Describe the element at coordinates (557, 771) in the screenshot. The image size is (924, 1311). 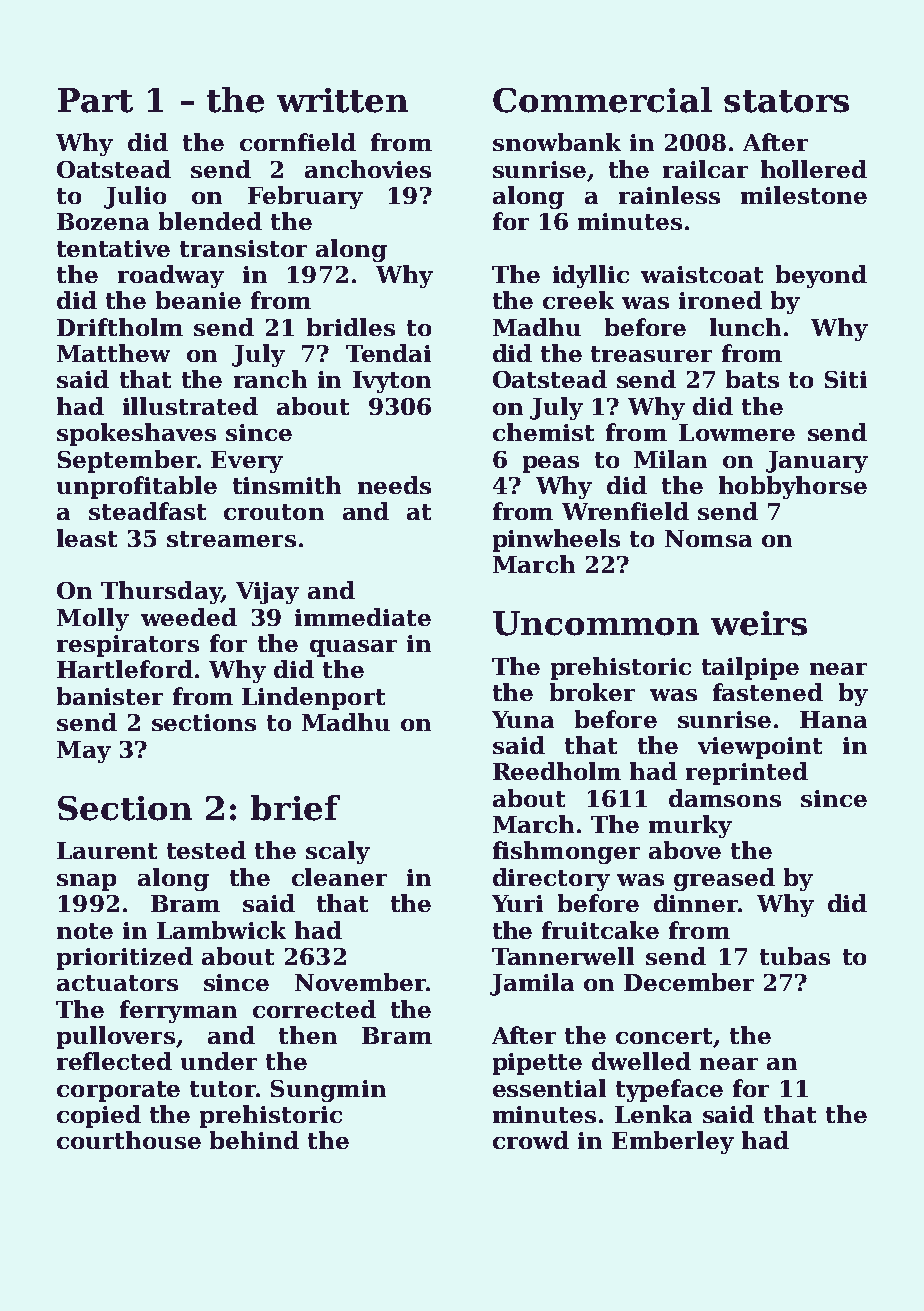
I see `Reedholm` at that location.
